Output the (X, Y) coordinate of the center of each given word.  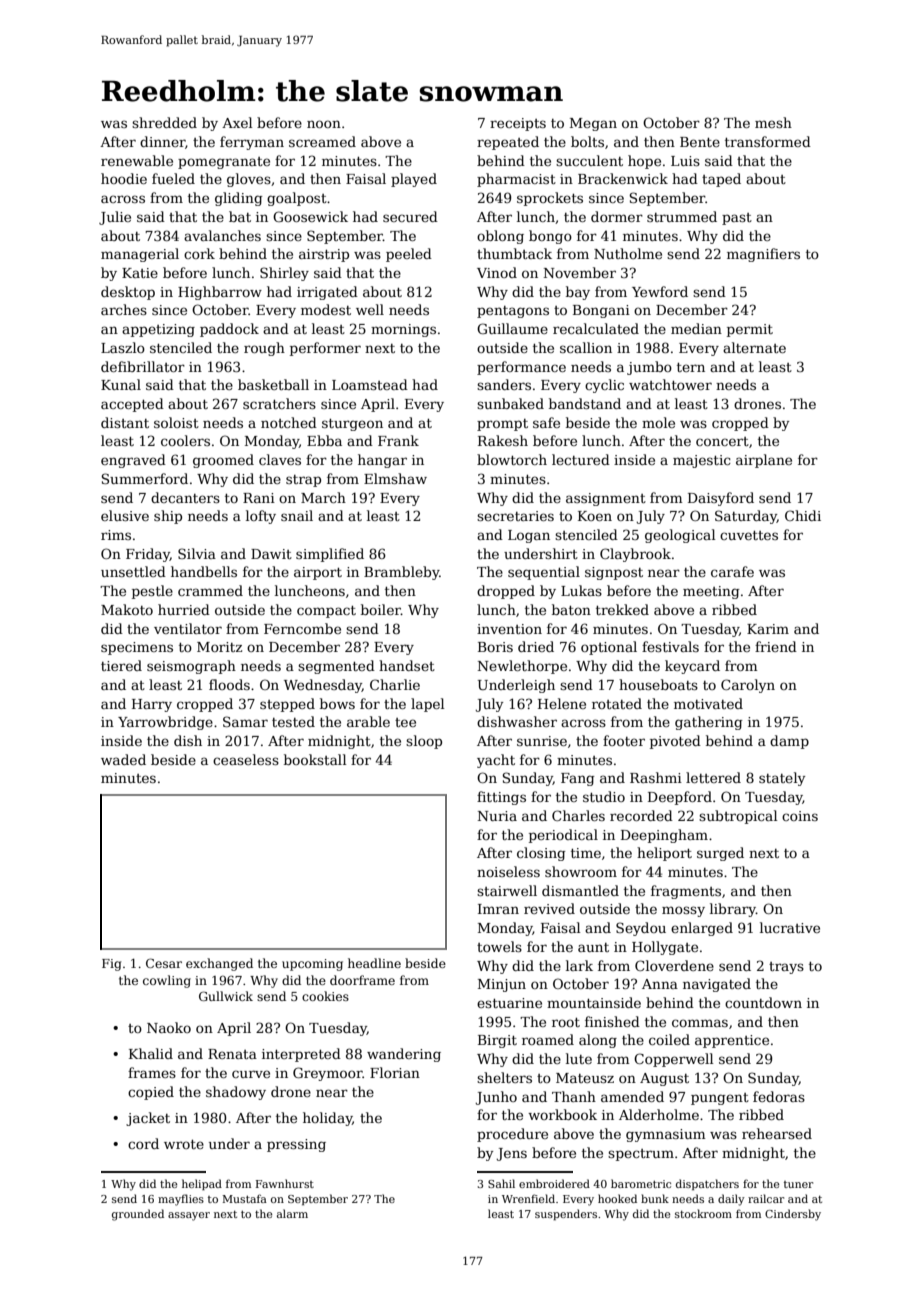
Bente (700, 142)
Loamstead (370, 384)
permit (750, 330)
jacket (148, 1119)
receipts (518, 124)
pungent (720, 1099)
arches (124, 309)
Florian (395, 1072)
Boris (495, 647)
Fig (111, 965)
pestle (152, 592)
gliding (239, 199)
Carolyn (748, 686)
